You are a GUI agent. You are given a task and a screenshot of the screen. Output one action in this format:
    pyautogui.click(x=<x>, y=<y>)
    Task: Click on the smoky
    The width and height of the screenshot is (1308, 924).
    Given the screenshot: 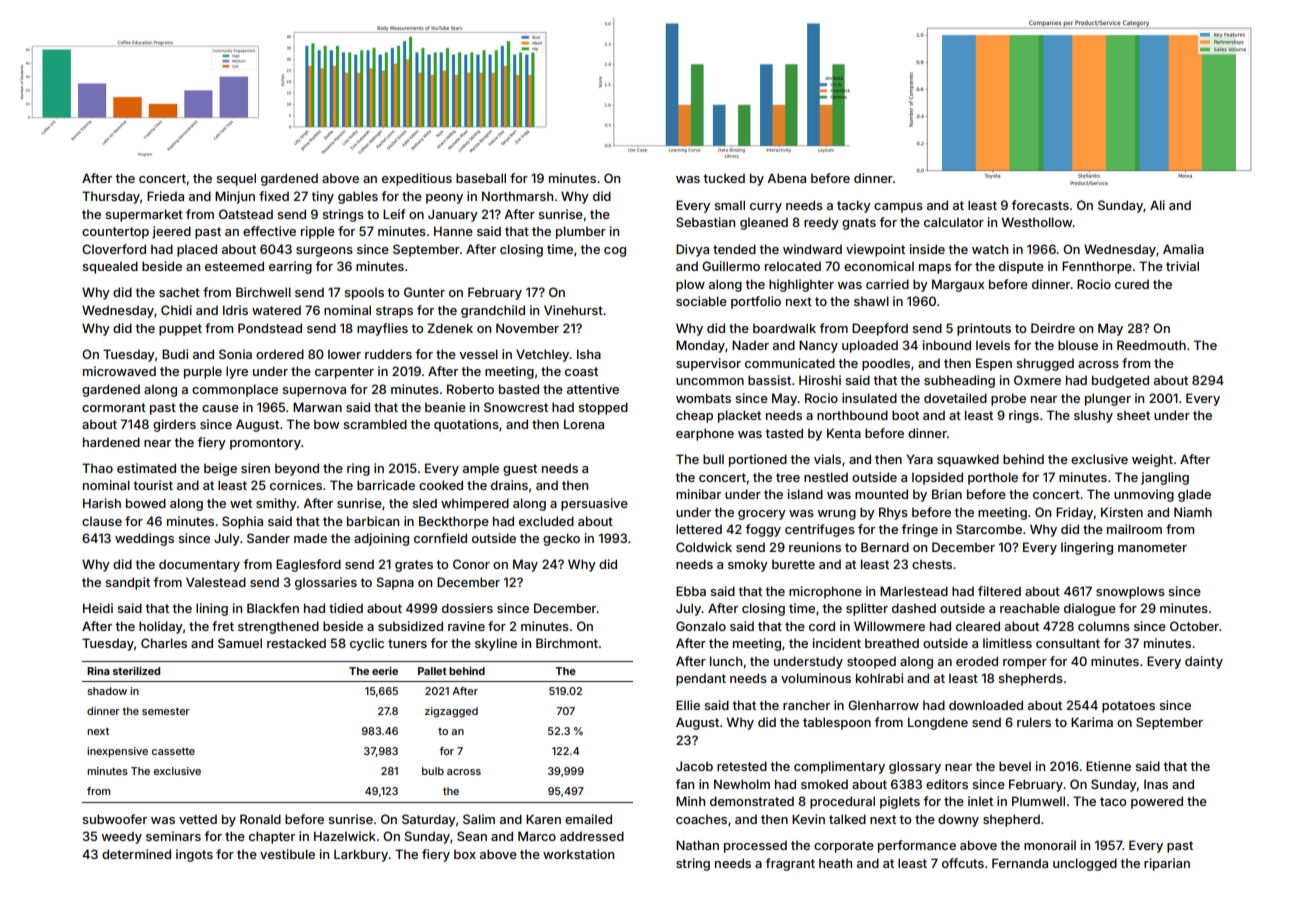 What is the action you would take?
    pyautogui.click(x=748, y=565)
